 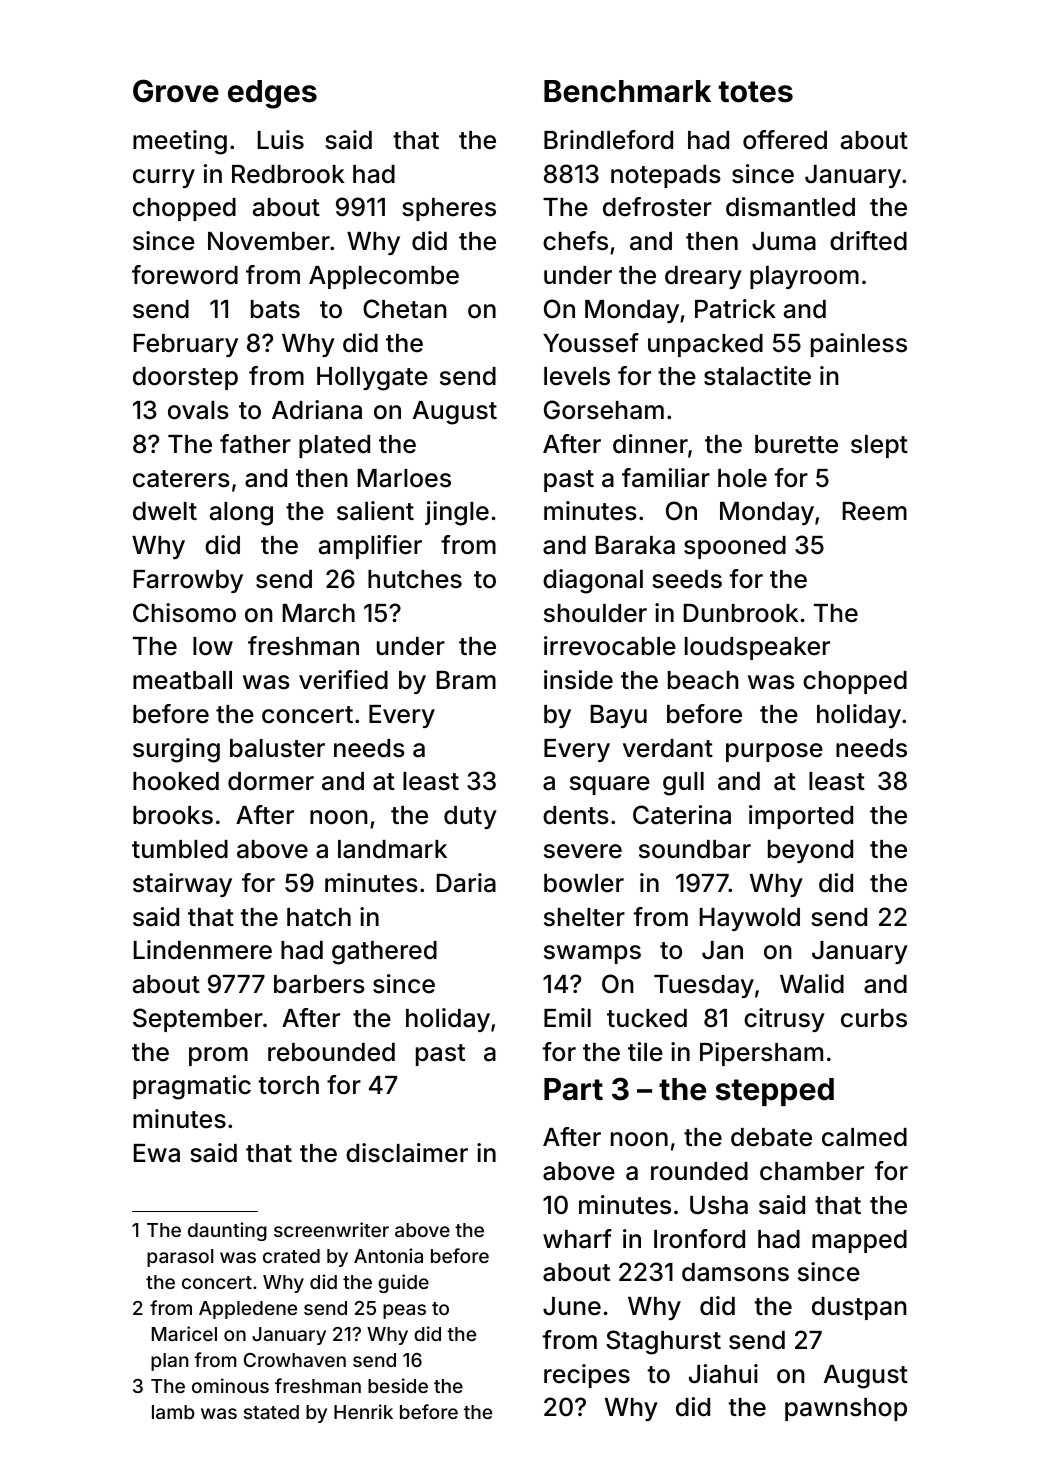 I want to click on surging, so click(x=176, y=750).
